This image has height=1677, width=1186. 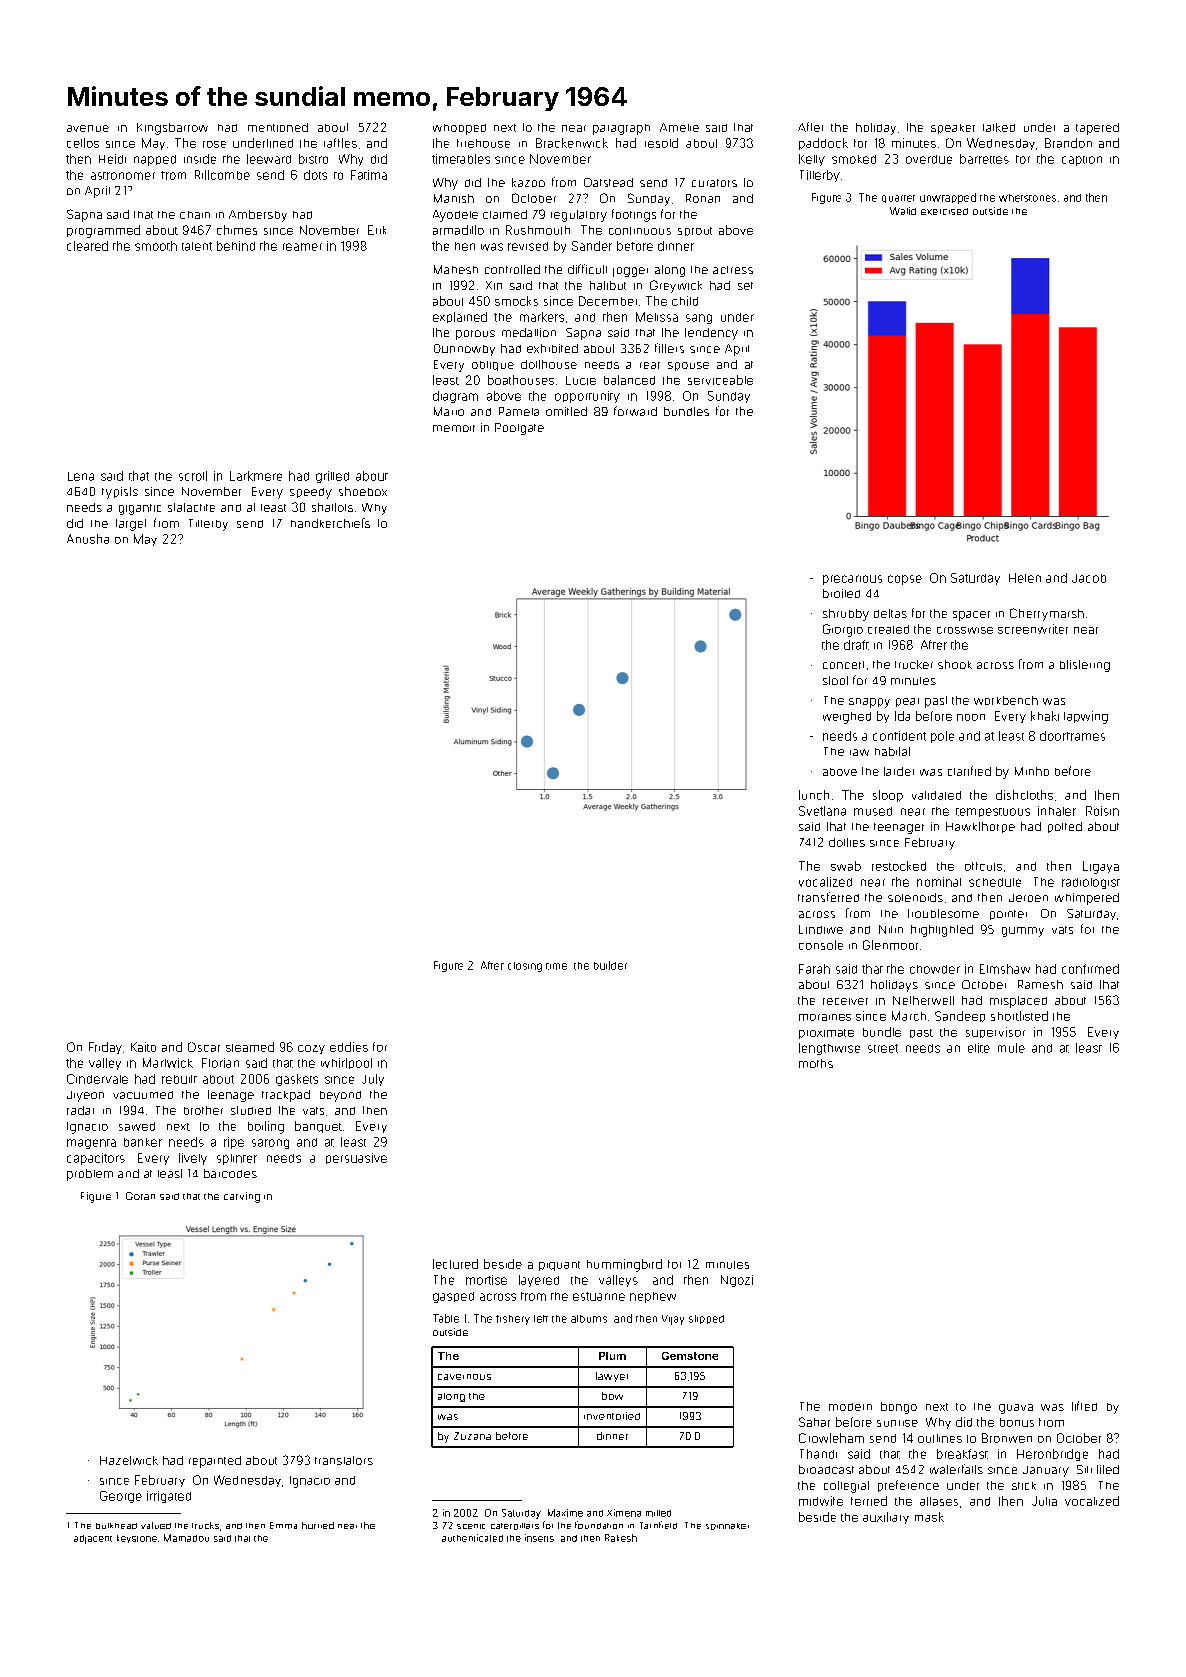 I want to click on scroll, so click(x=193, y=476).
